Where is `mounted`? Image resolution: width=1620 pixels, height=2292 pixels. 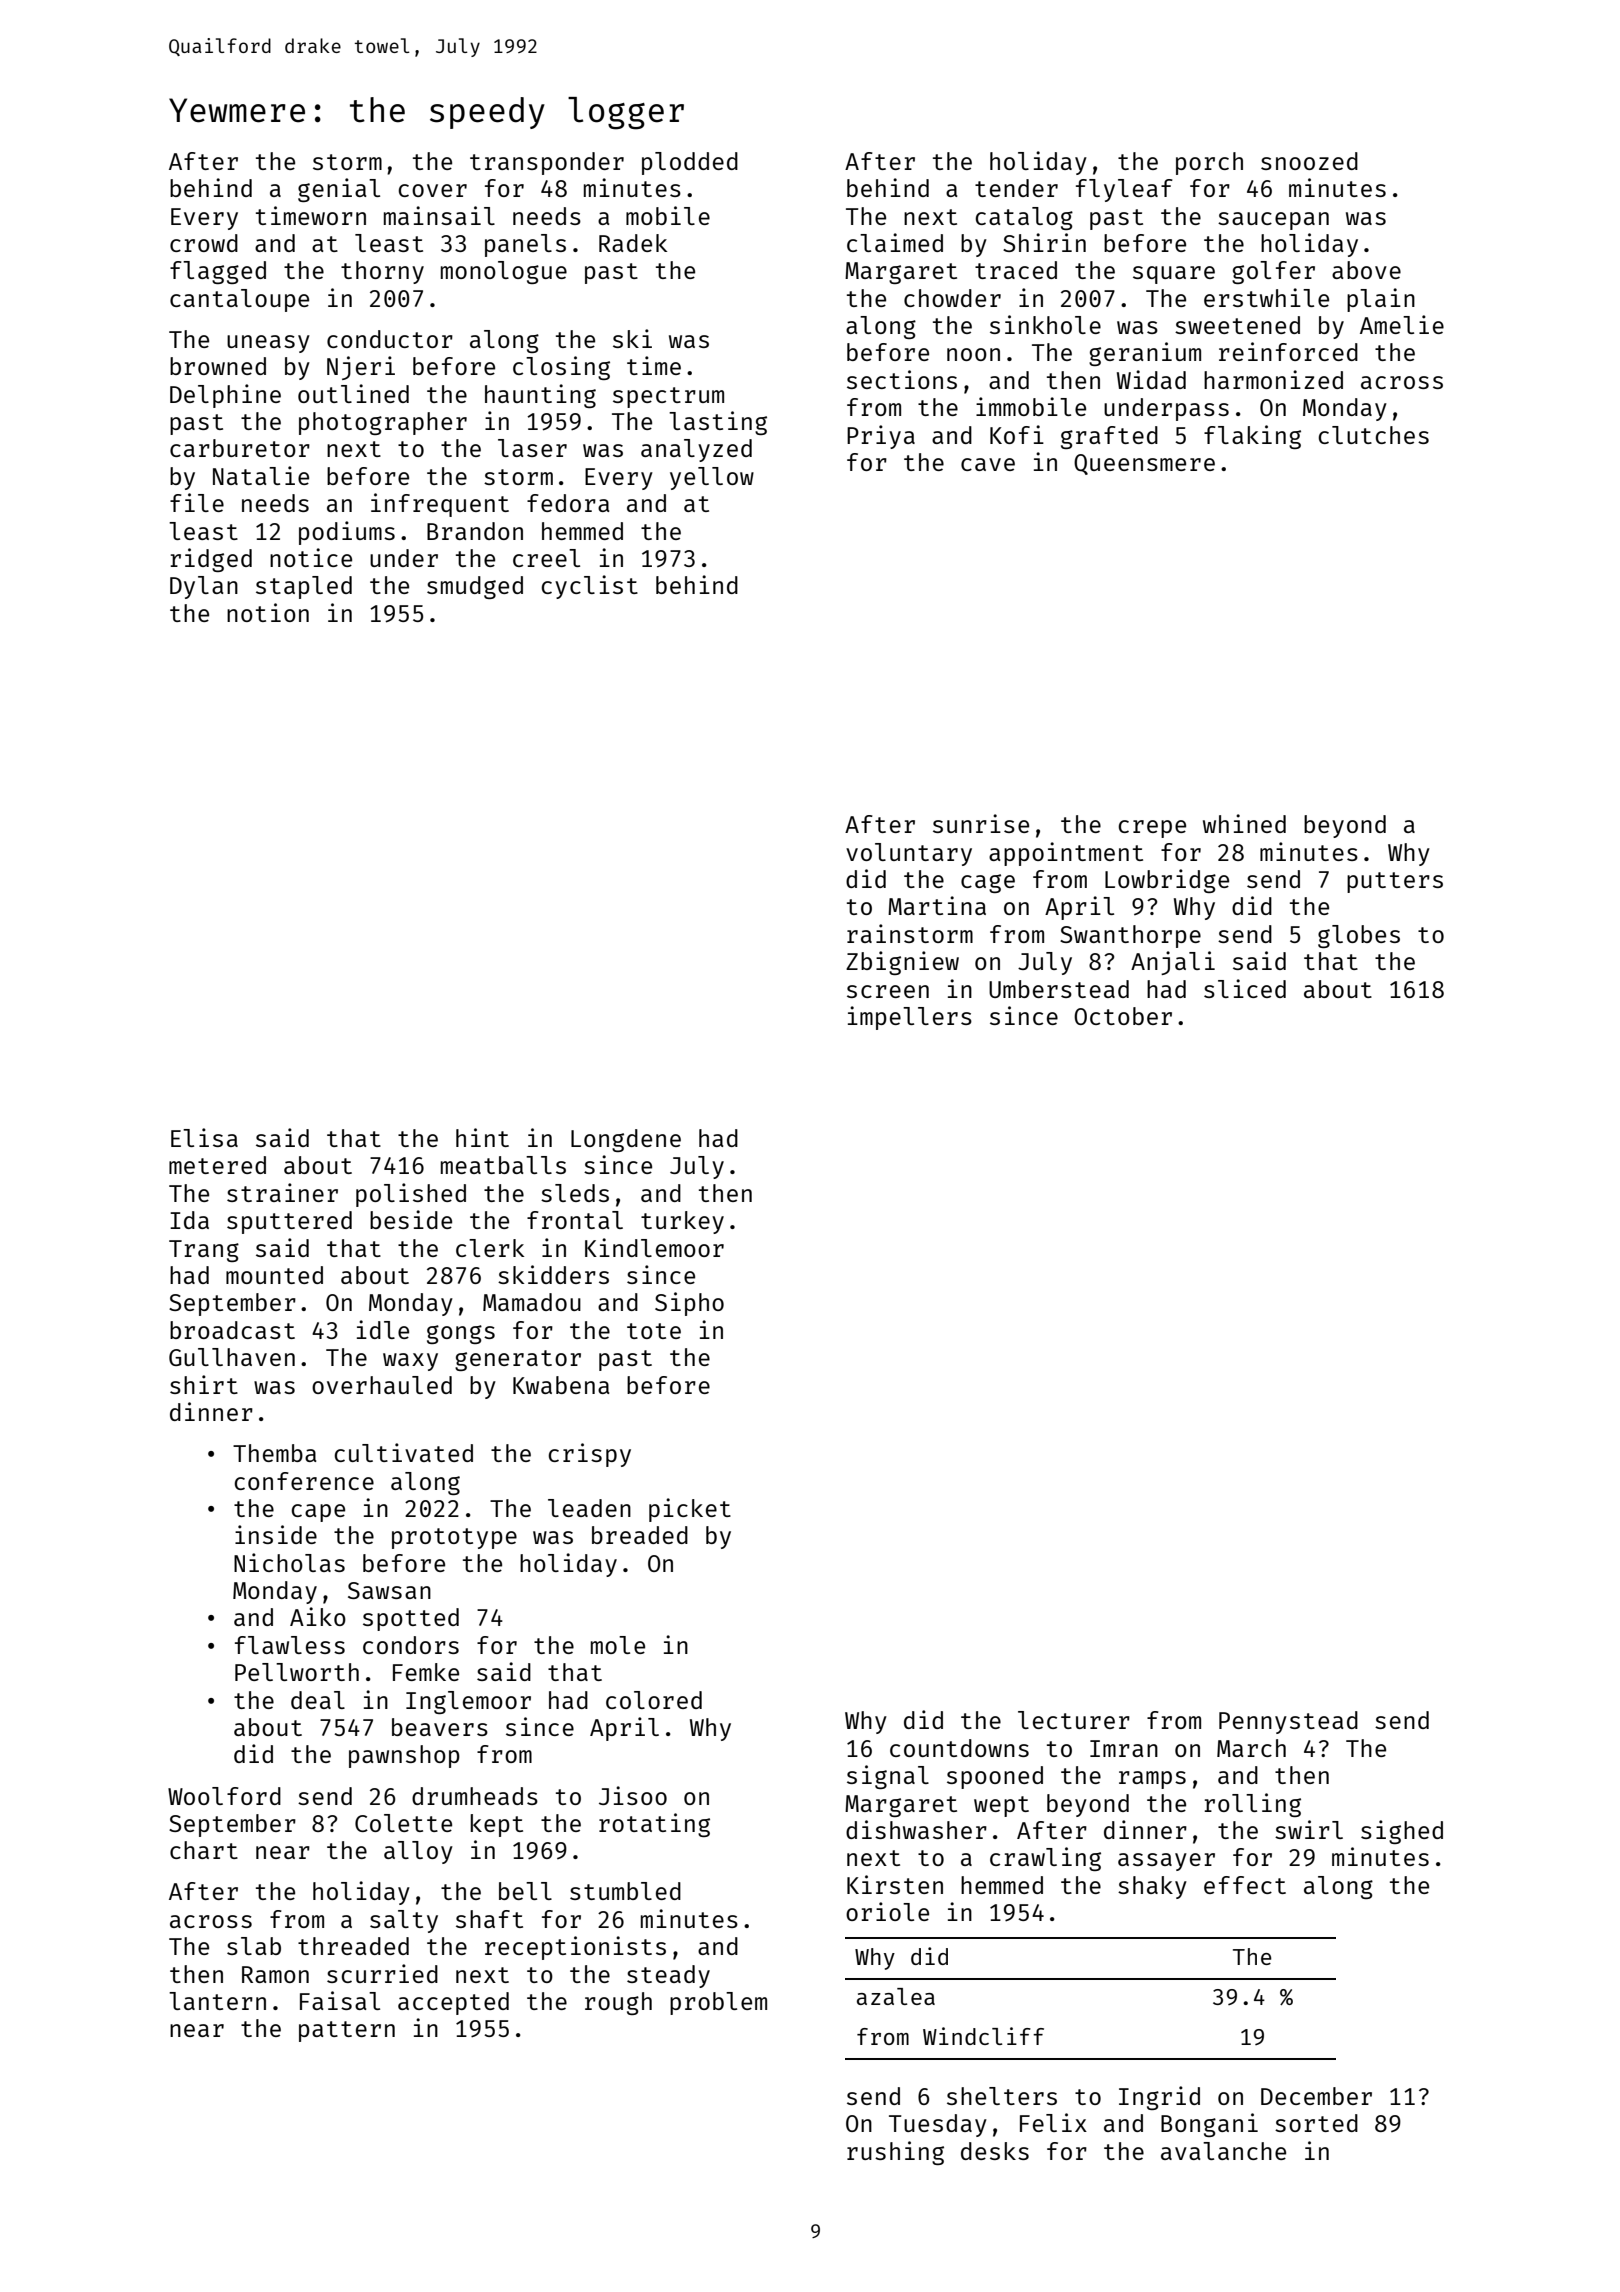 mounted is located at coordinates (274, 1275).
